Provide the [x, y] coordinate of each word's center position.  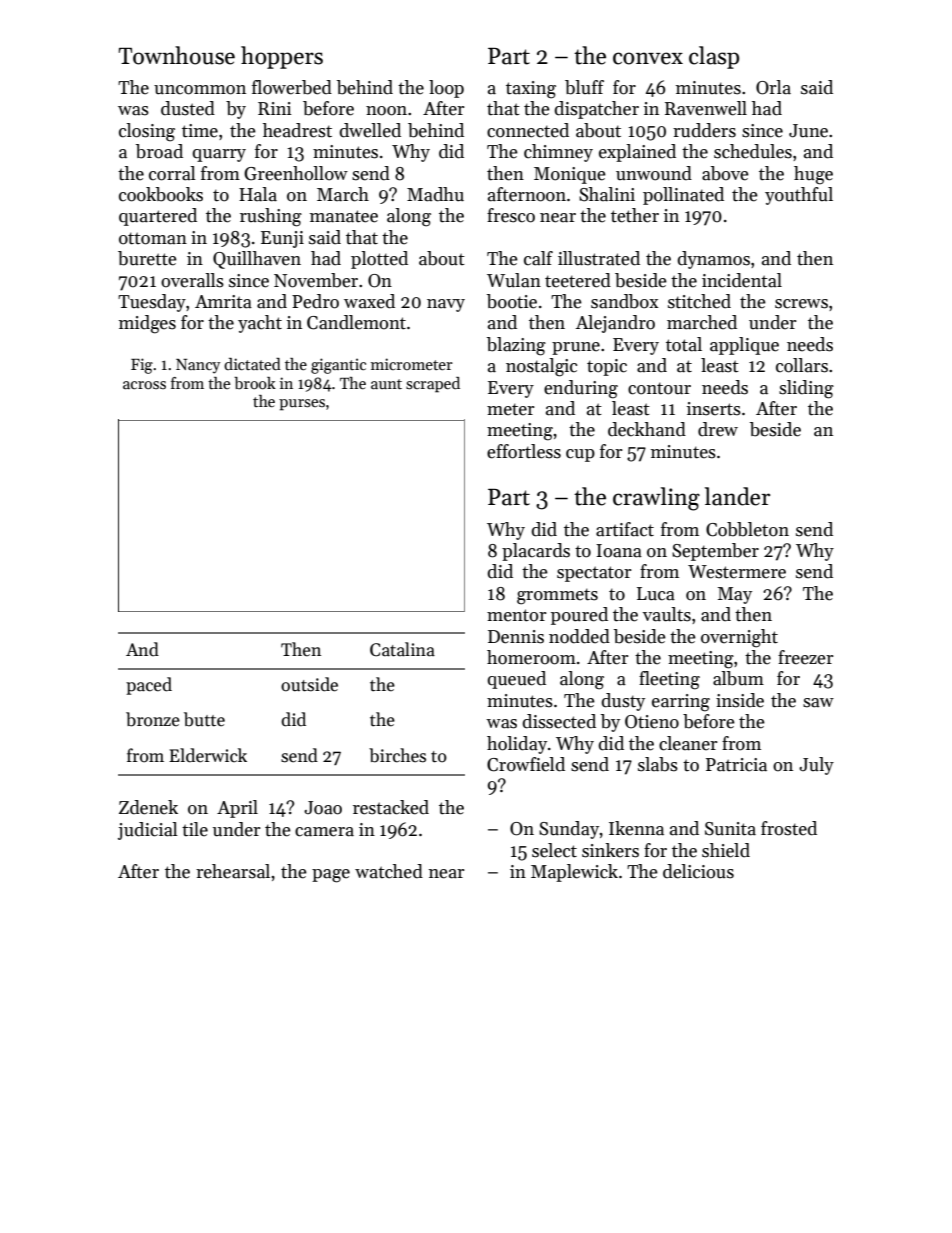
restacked [391, 807]
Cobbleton [747, 529]
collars [802, 365]
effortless [524, 451]
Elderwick [208, 755]
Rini [275, 108]
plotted [379, 260]
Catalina [402, 649]
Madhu [435, 194]
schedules [753, 151]
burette [147, 258]
